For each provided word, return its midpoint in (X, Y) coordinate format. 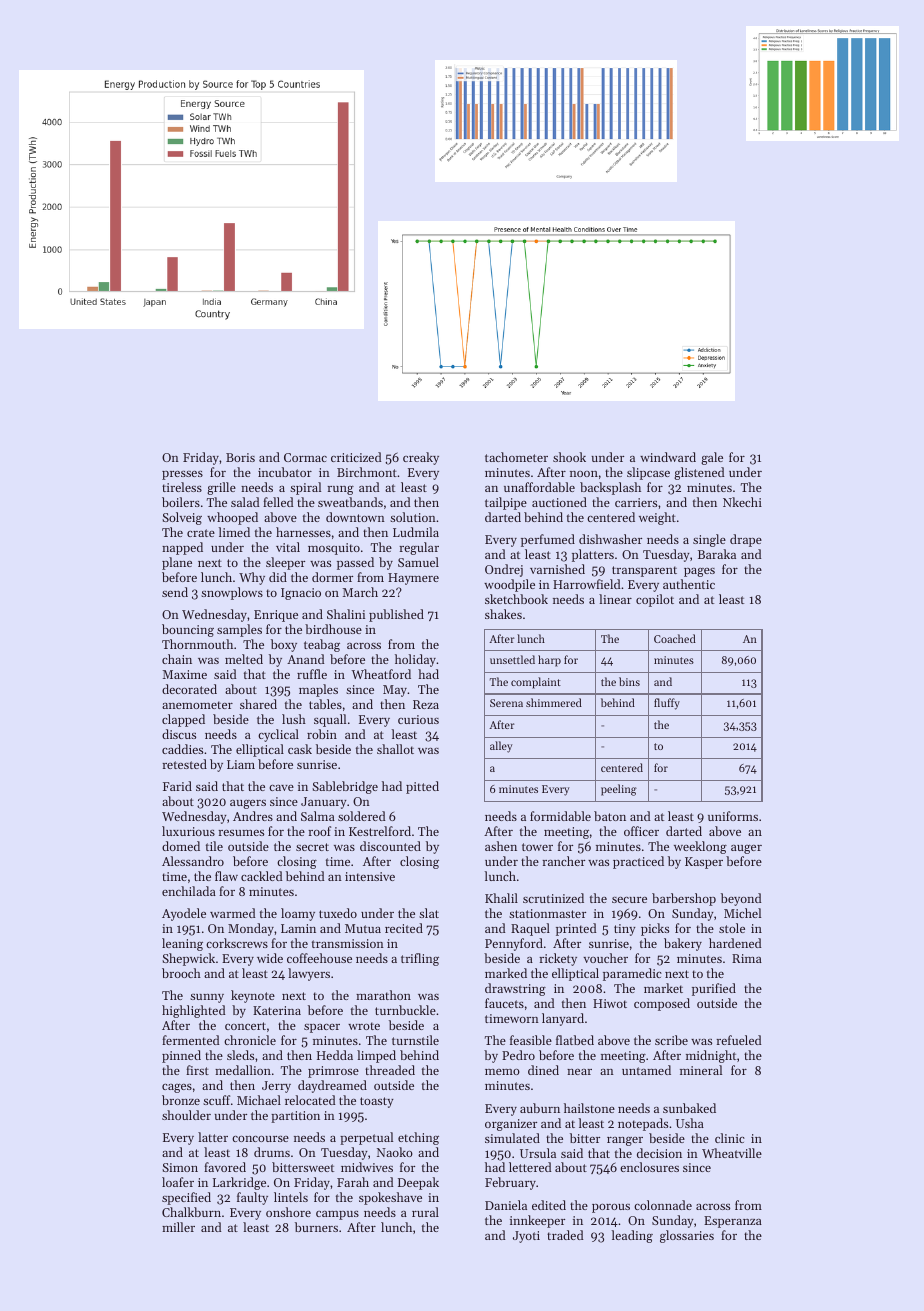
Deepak (418, 1183)
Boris (240, 457)
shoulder (186, 1115)
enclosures (649, 1167)
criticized (356, 457)
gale (712, 458)
